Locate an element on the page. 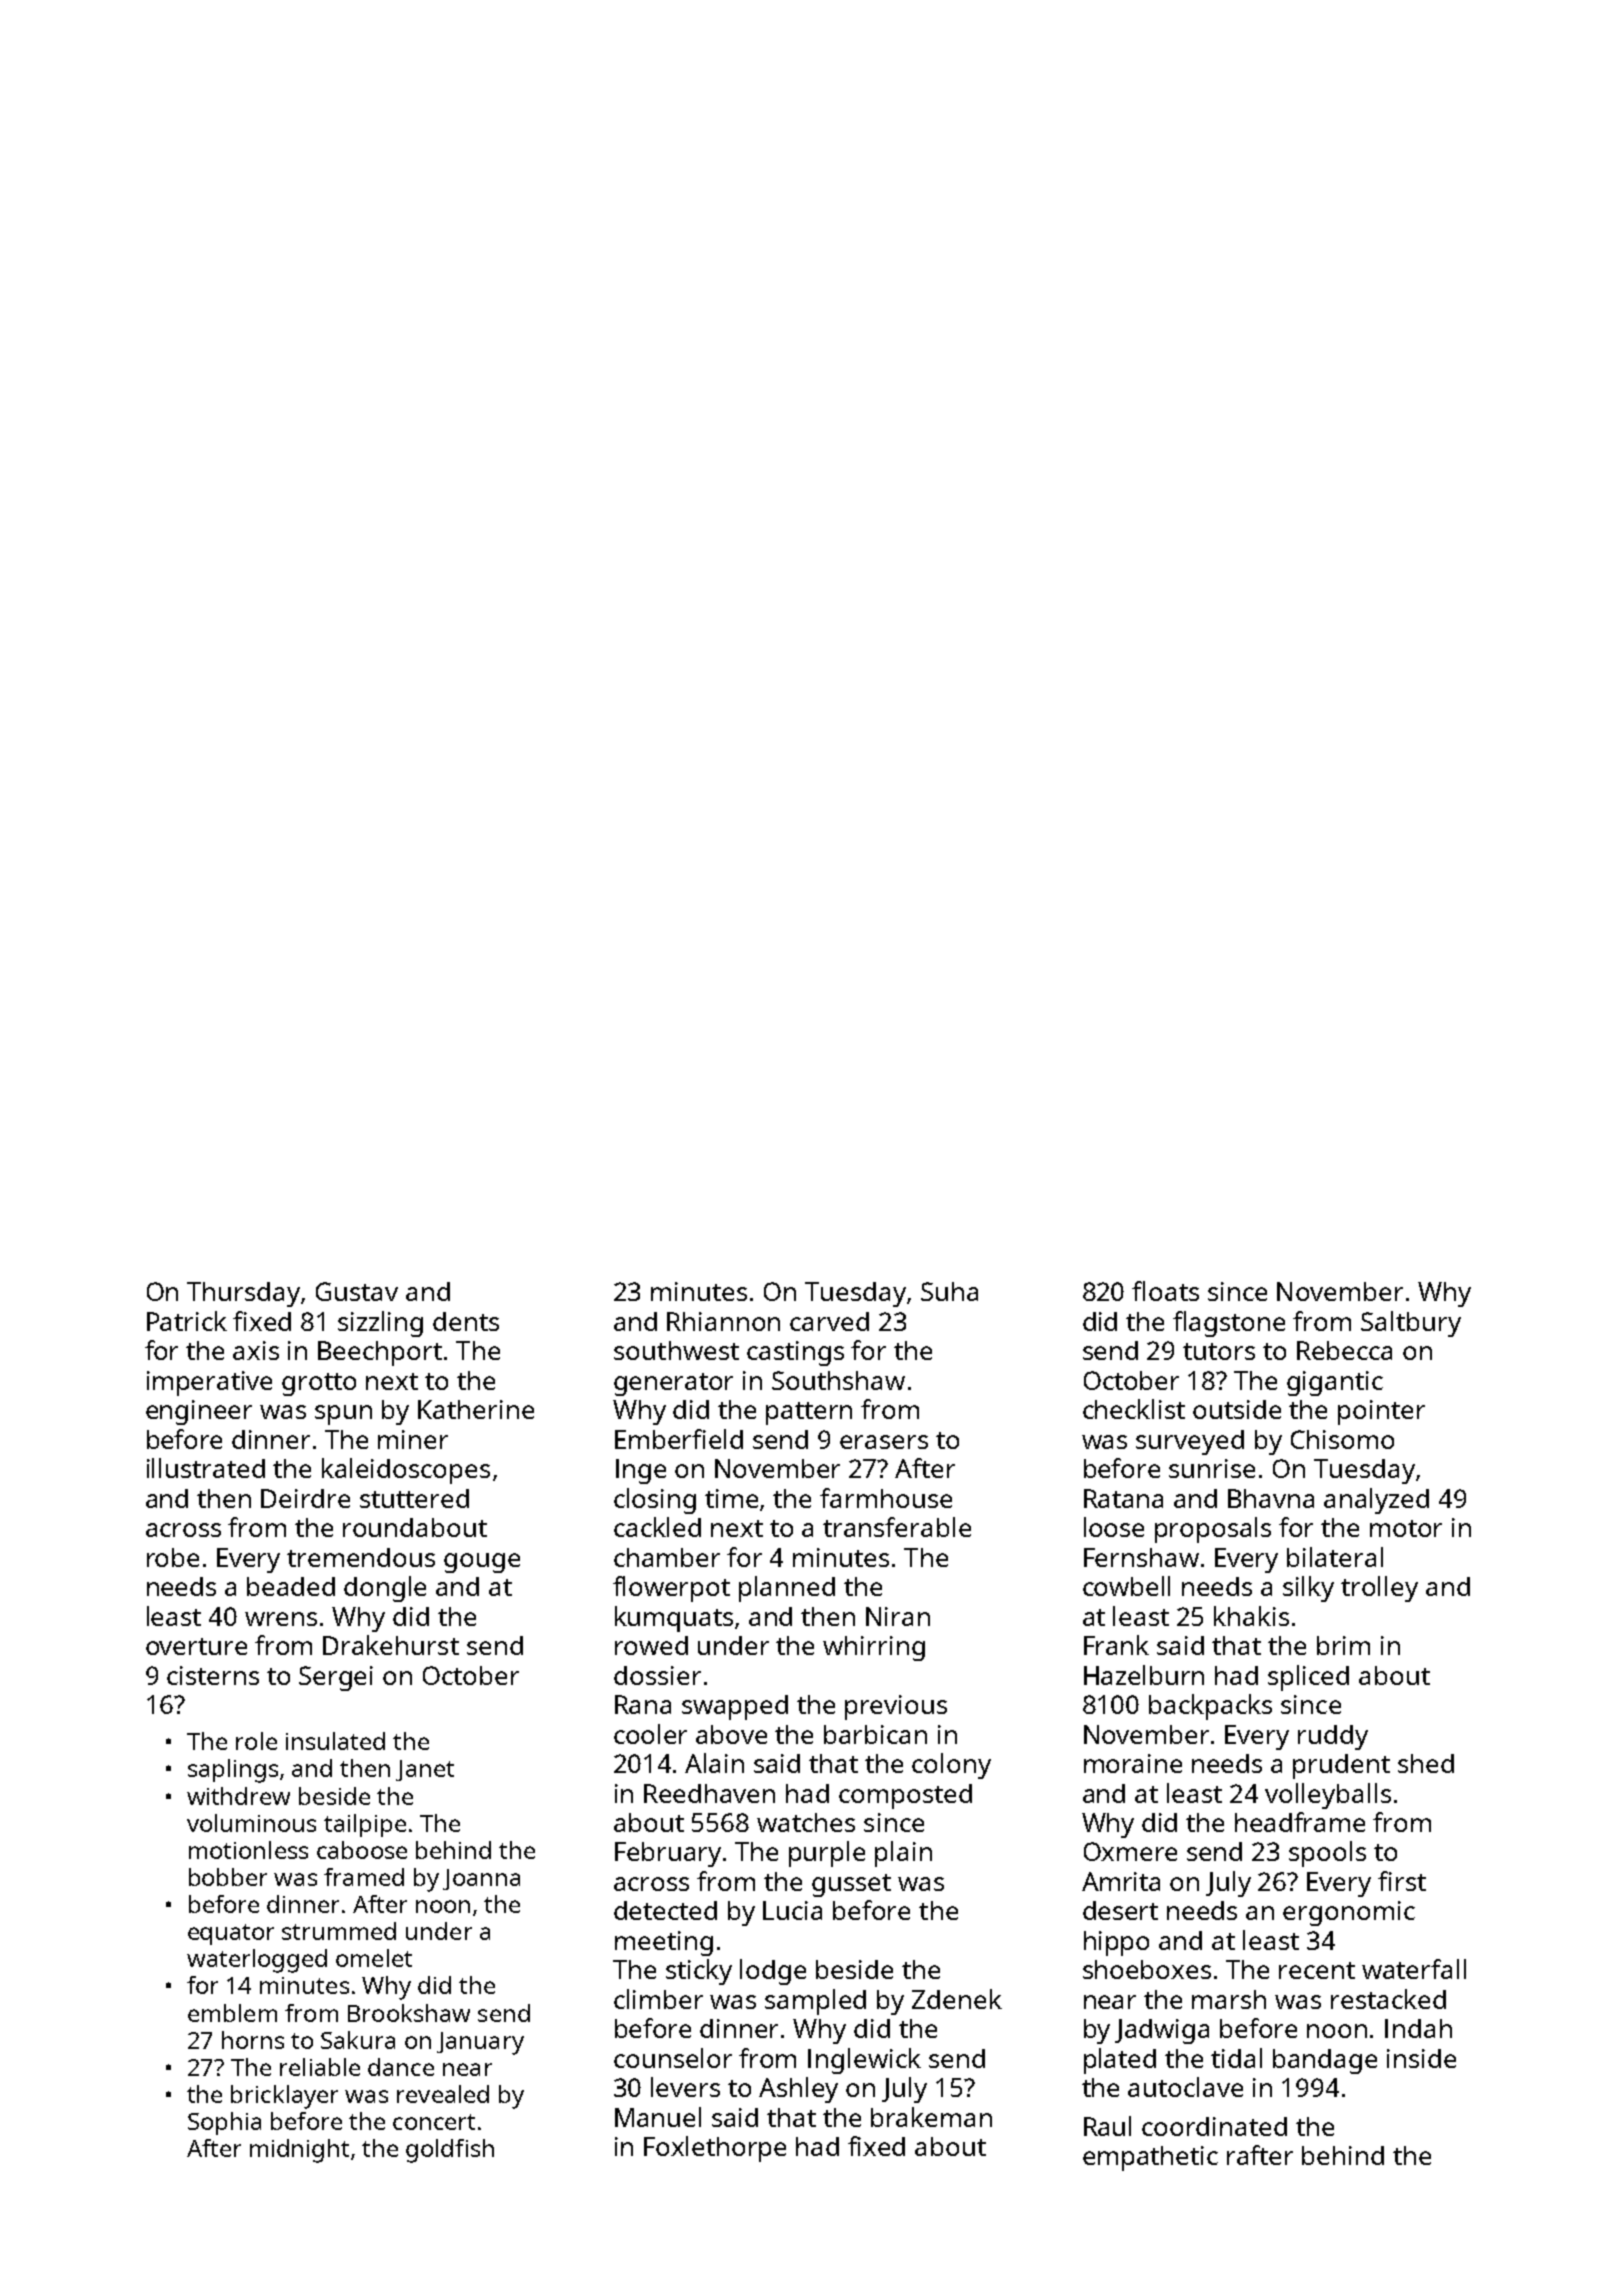  strummed is located at coordinates (339, 1931).
